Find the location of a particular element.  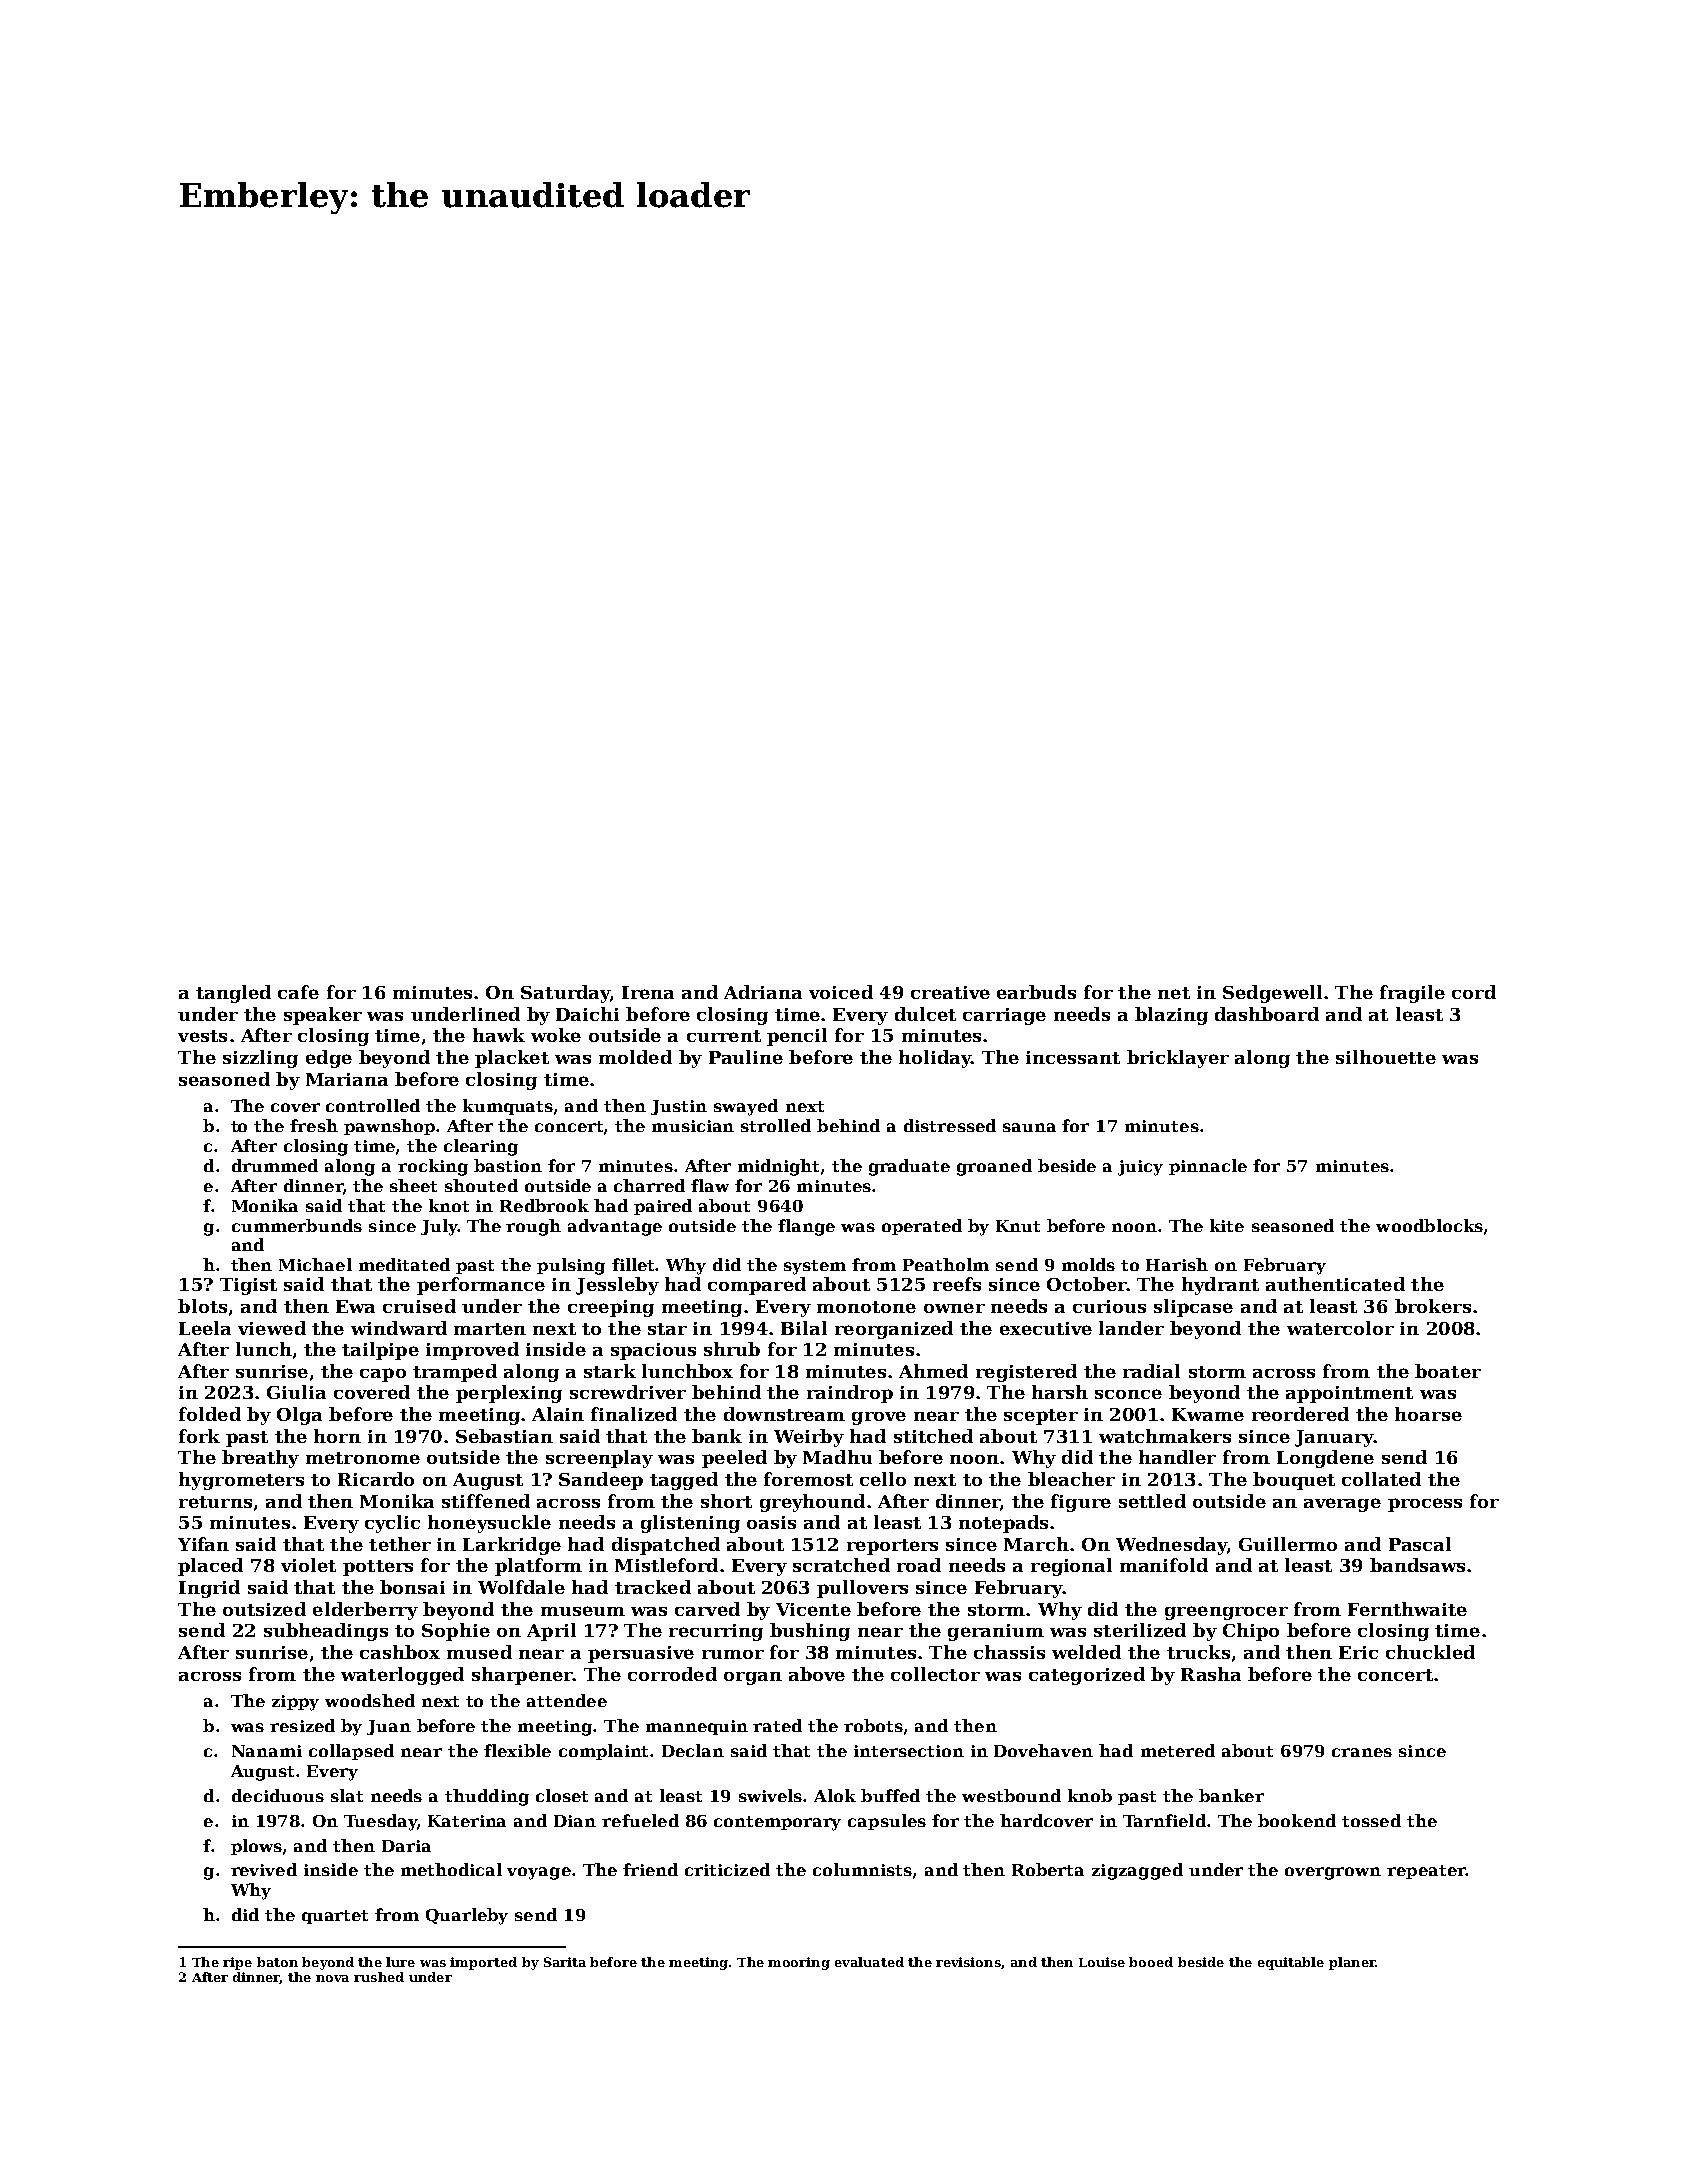

Adriana is located at coordinates (763, 992).
